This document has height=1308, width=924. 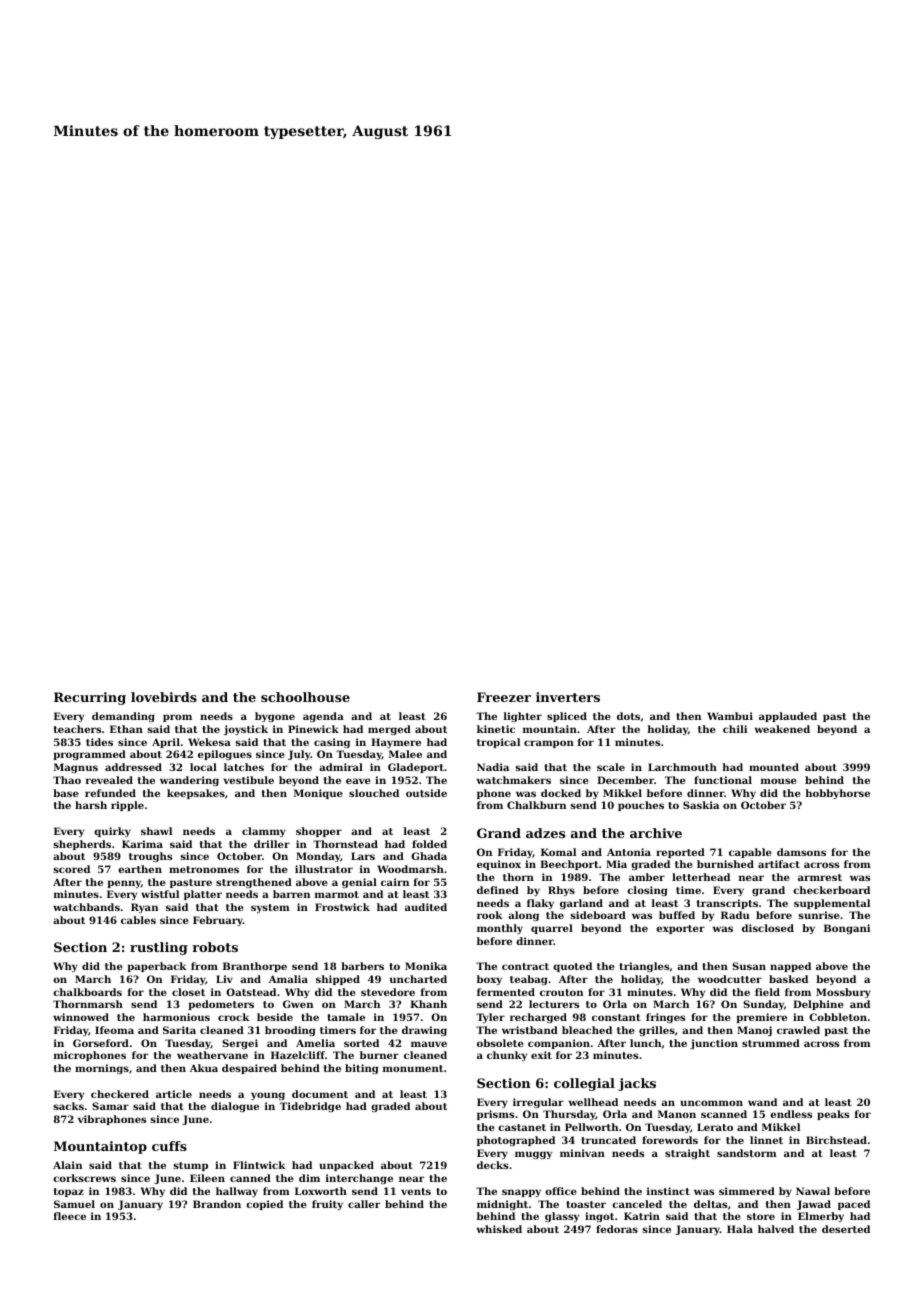 I want to click on lovebirds, so click(x=164, y=697).
